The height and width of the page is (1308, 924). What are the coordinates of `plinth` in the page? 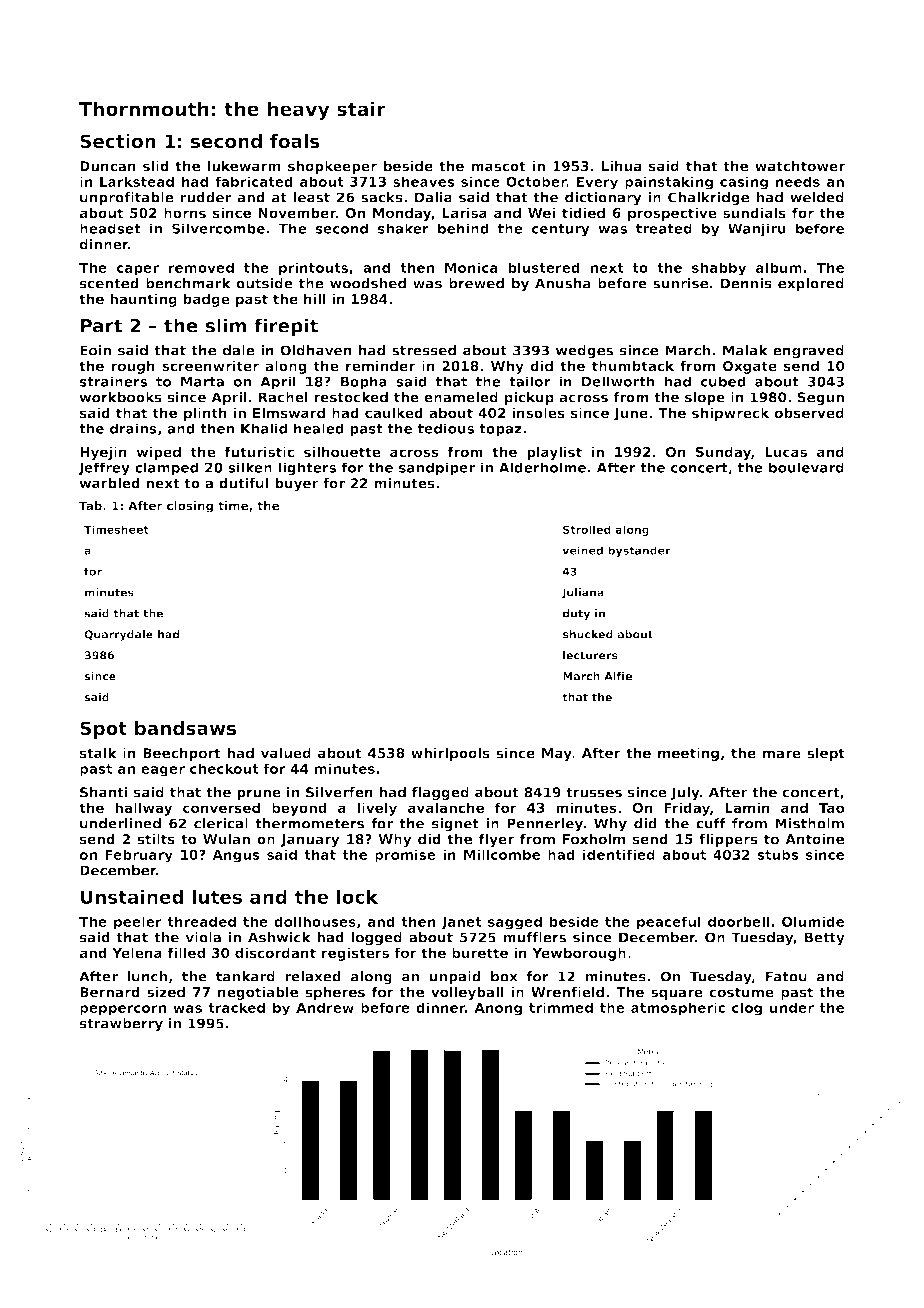 It's located at (205, 414).
